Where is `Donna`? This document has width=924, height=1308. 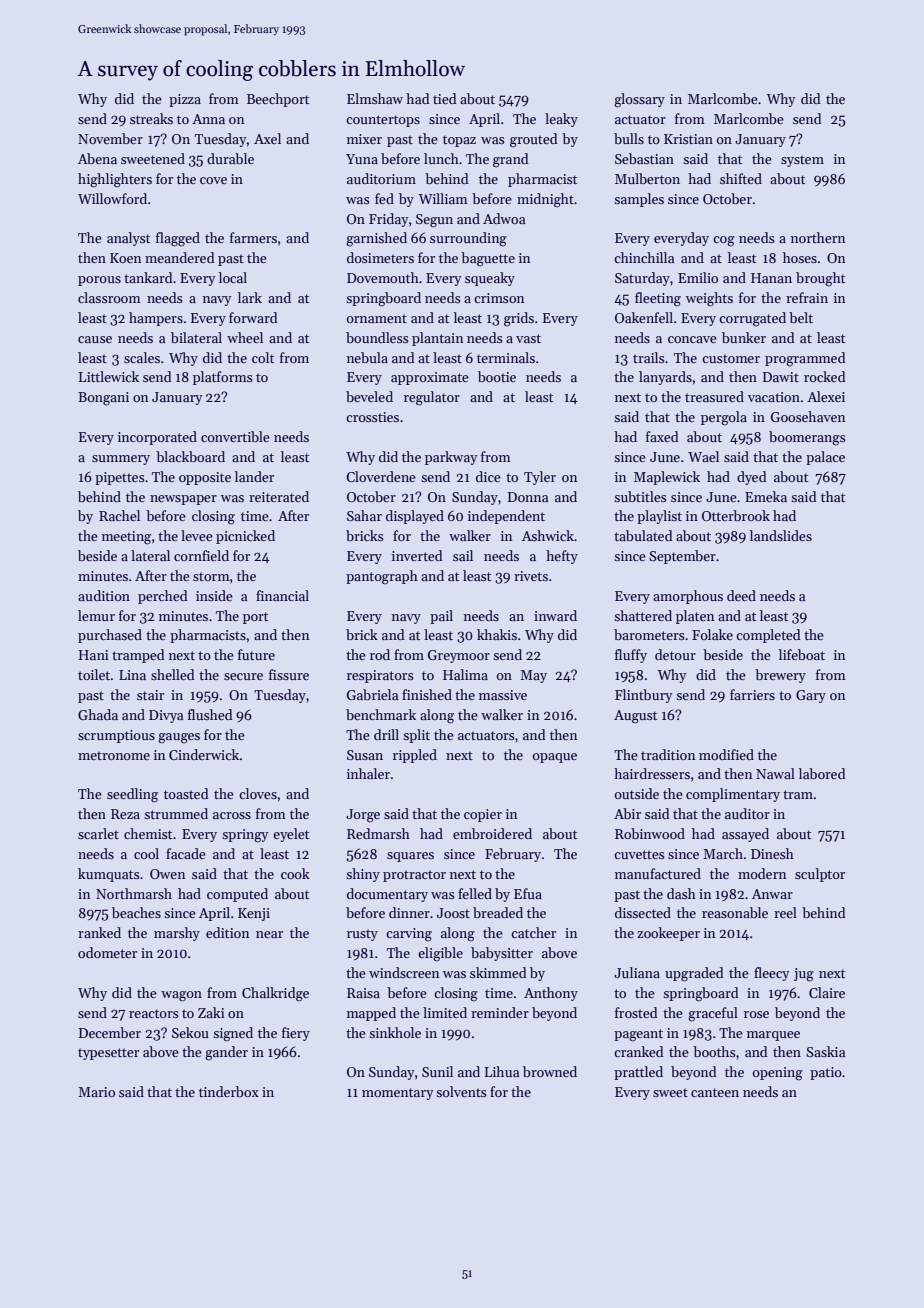 Donna is located at coordinates (528, 497).
